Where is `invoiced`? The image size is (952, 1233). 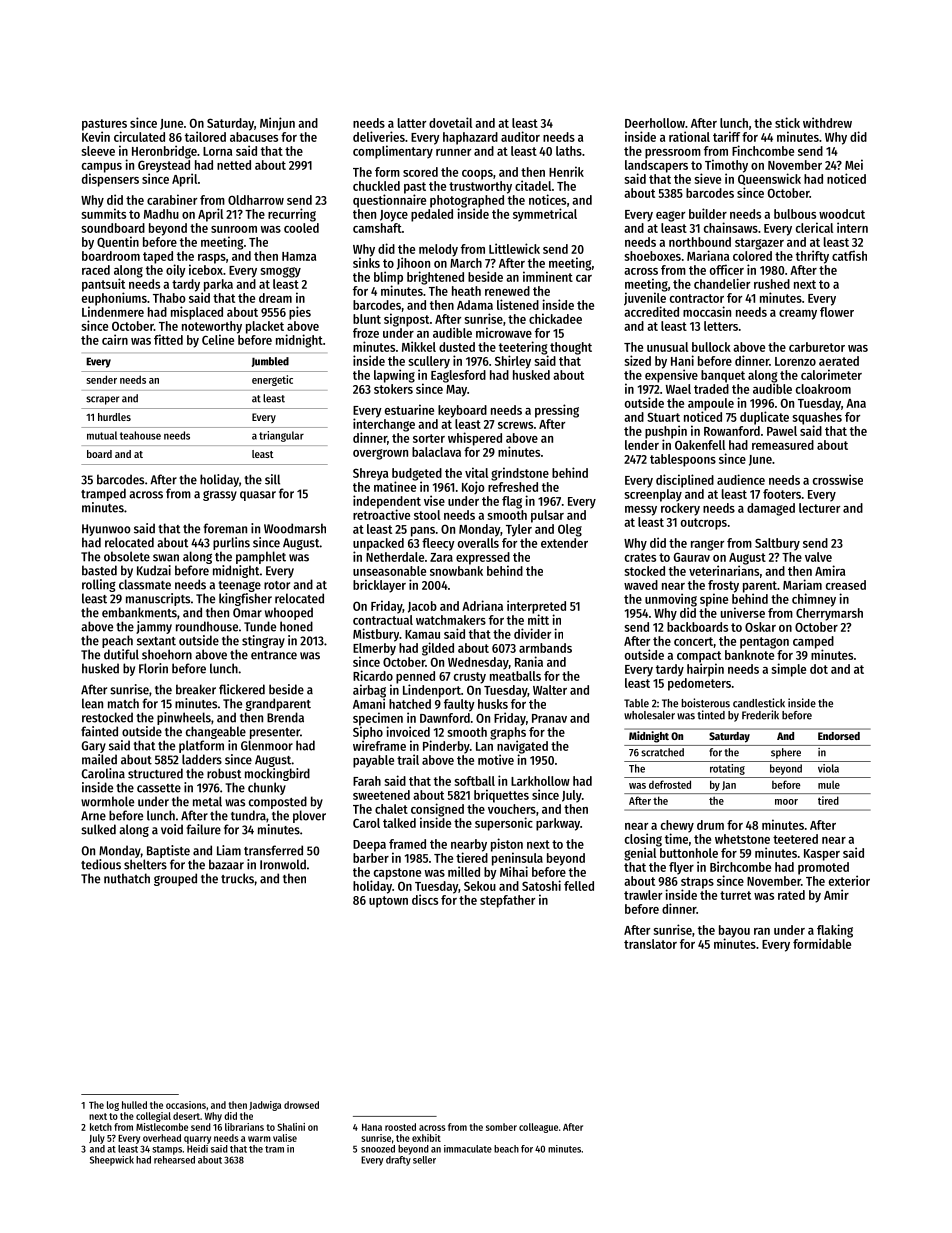
invoiced is located at coordinates (408, 731).
